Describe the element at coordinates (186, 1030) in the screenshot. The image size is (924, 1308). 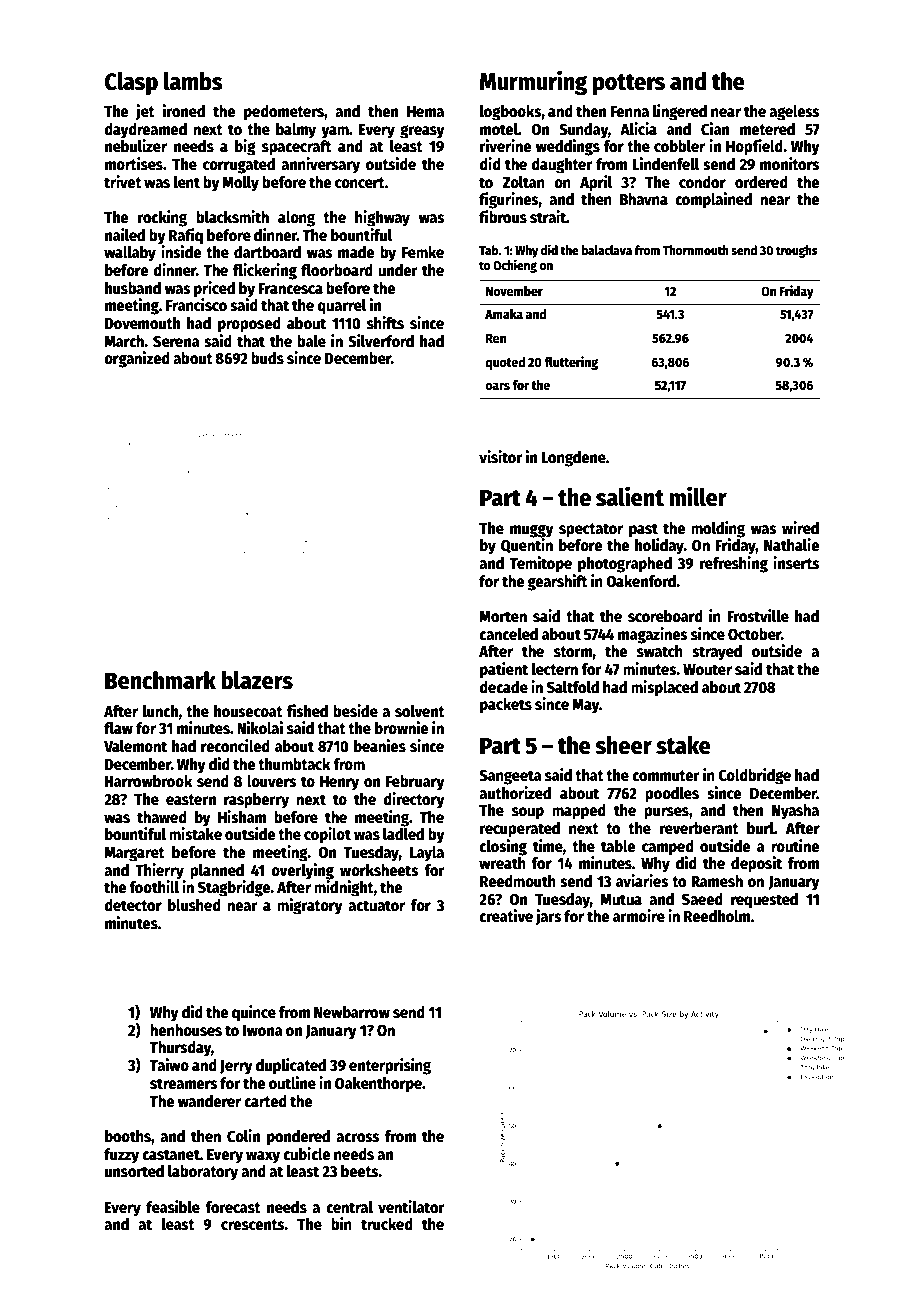
I see `henhouses` at that location.
